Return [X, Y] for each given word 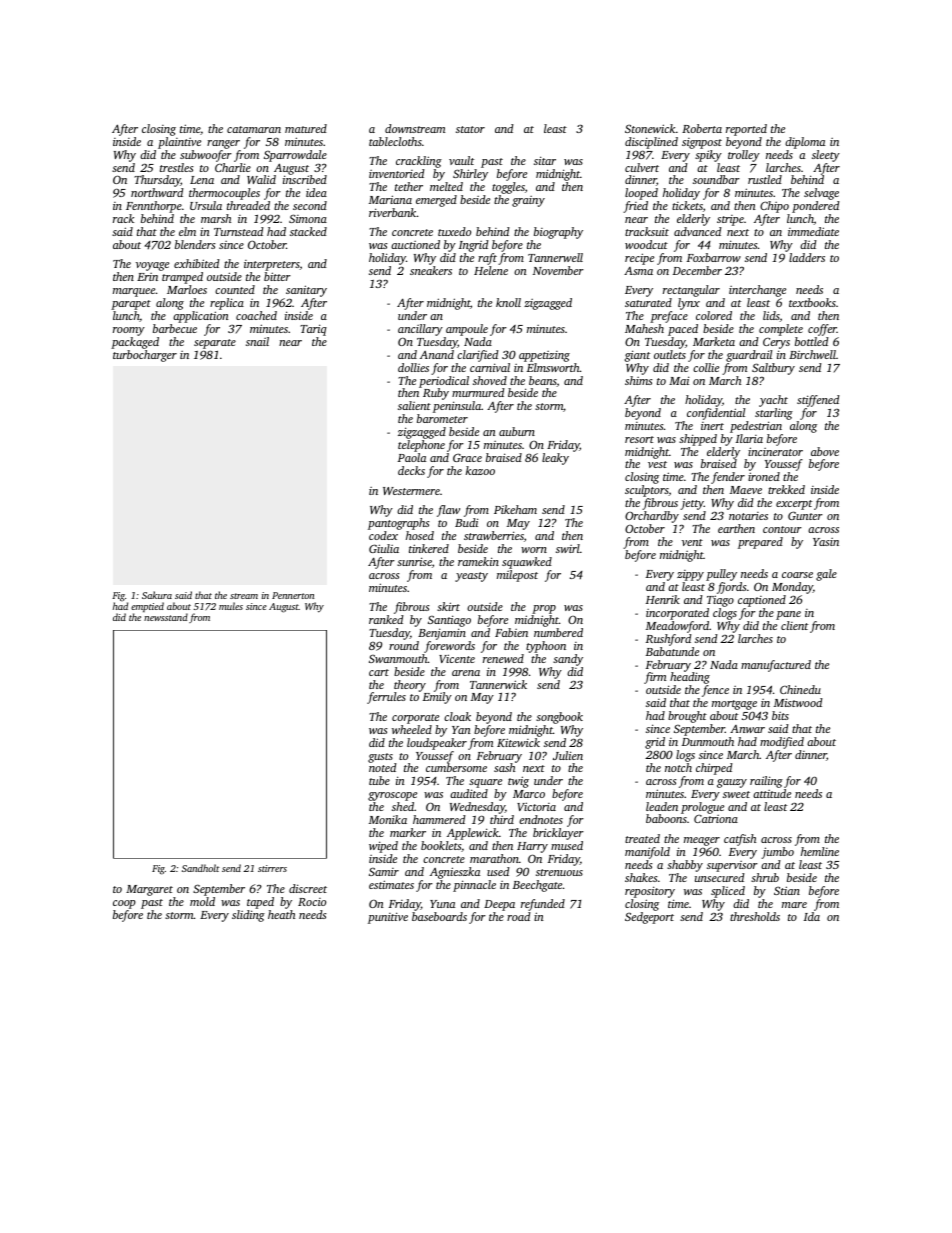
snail [257, 341]
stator [470, 129]
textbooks [812, 302]
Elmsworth [553, 367]
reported [746, 130]
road [519, 916]
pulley [721, 575]
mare [794, 905]
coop [124, 904]
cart [379, 672]
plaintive [179, 143]
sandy [568, 660]
